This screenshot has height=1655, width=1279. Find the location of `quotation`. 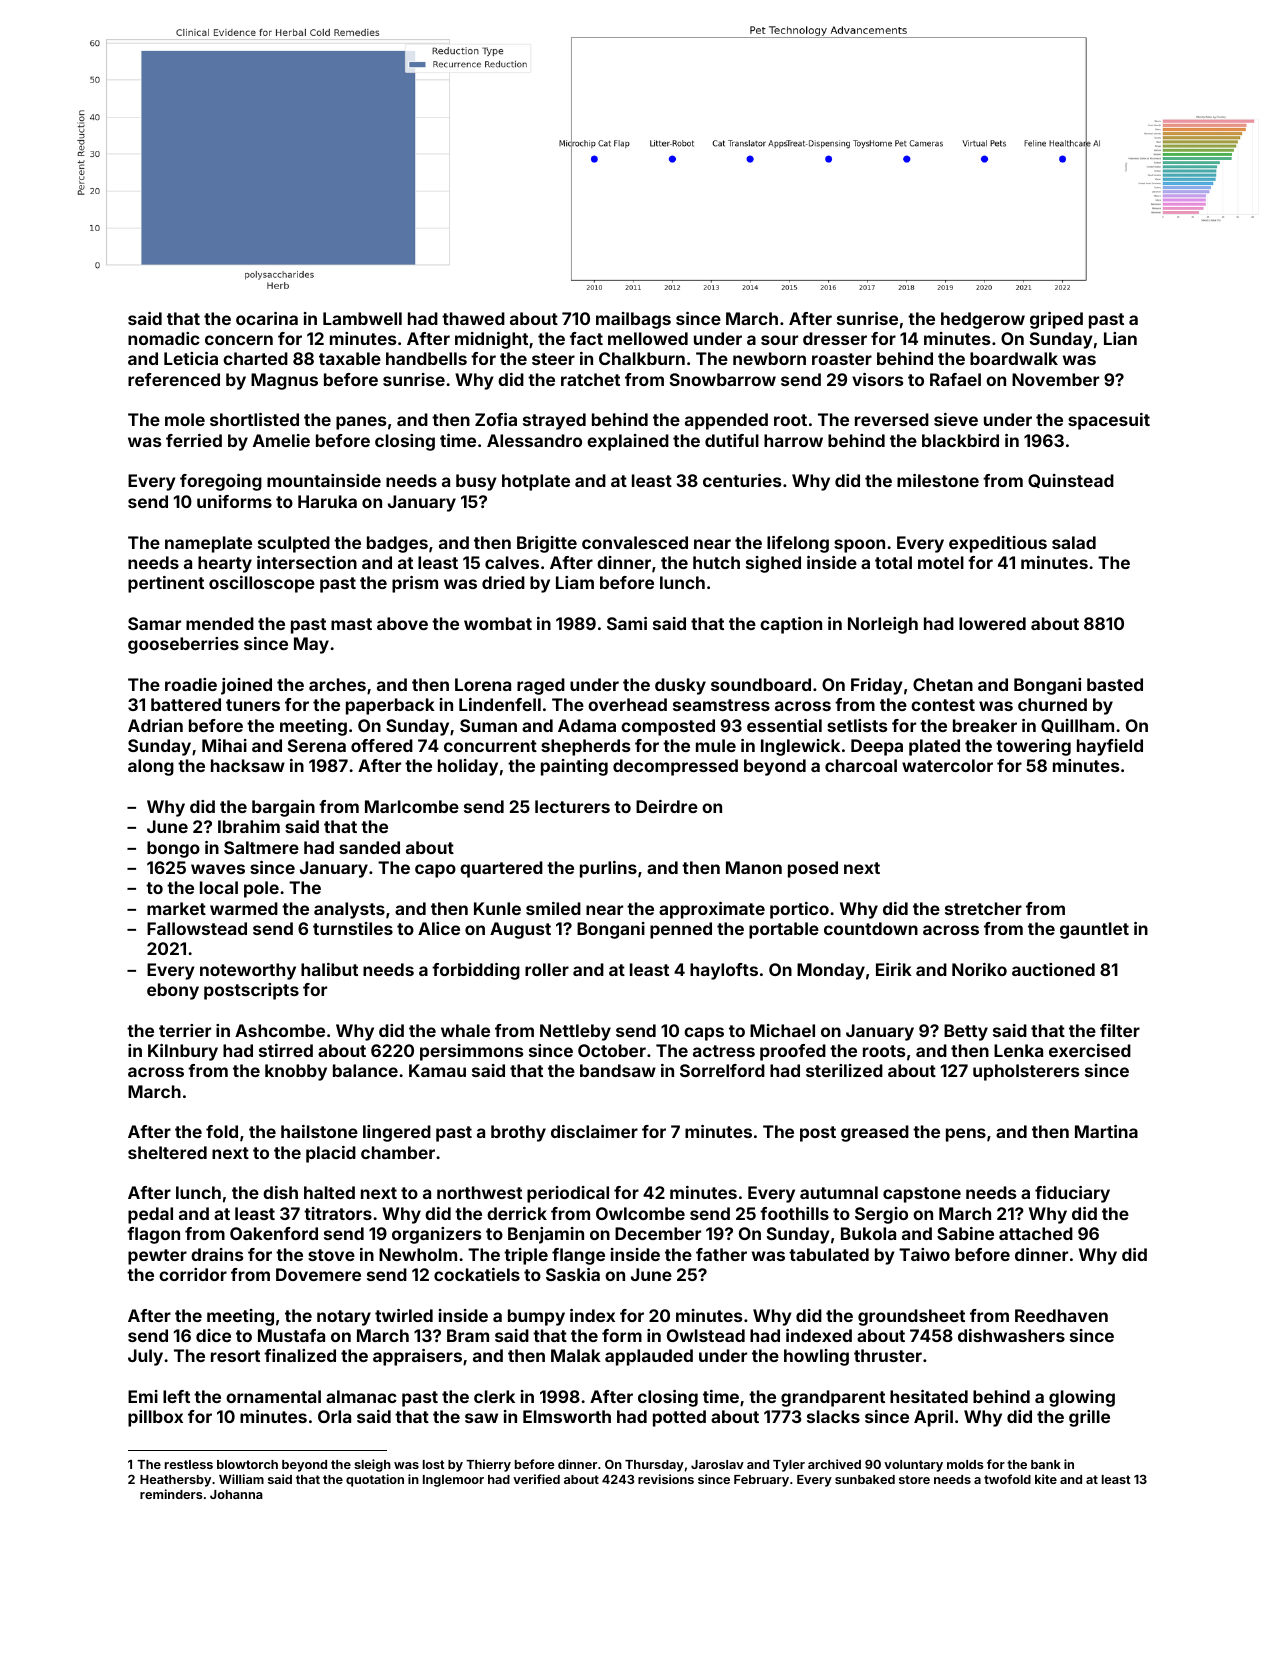

quotation is located at coordinates (375, 1480).
